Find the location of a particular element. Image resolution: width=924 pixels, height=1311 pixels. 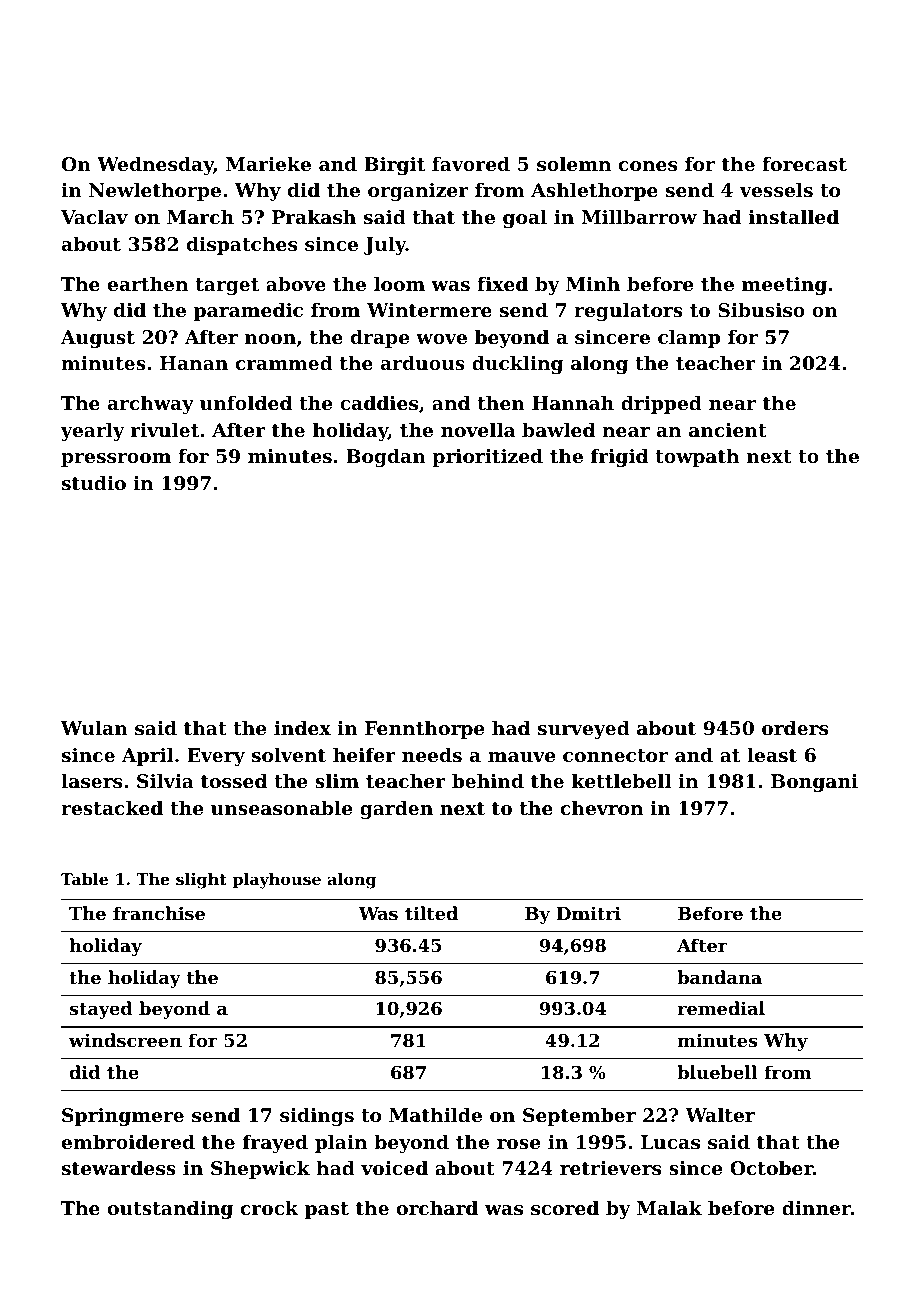

chevron is located at coordinates (602, 808).
